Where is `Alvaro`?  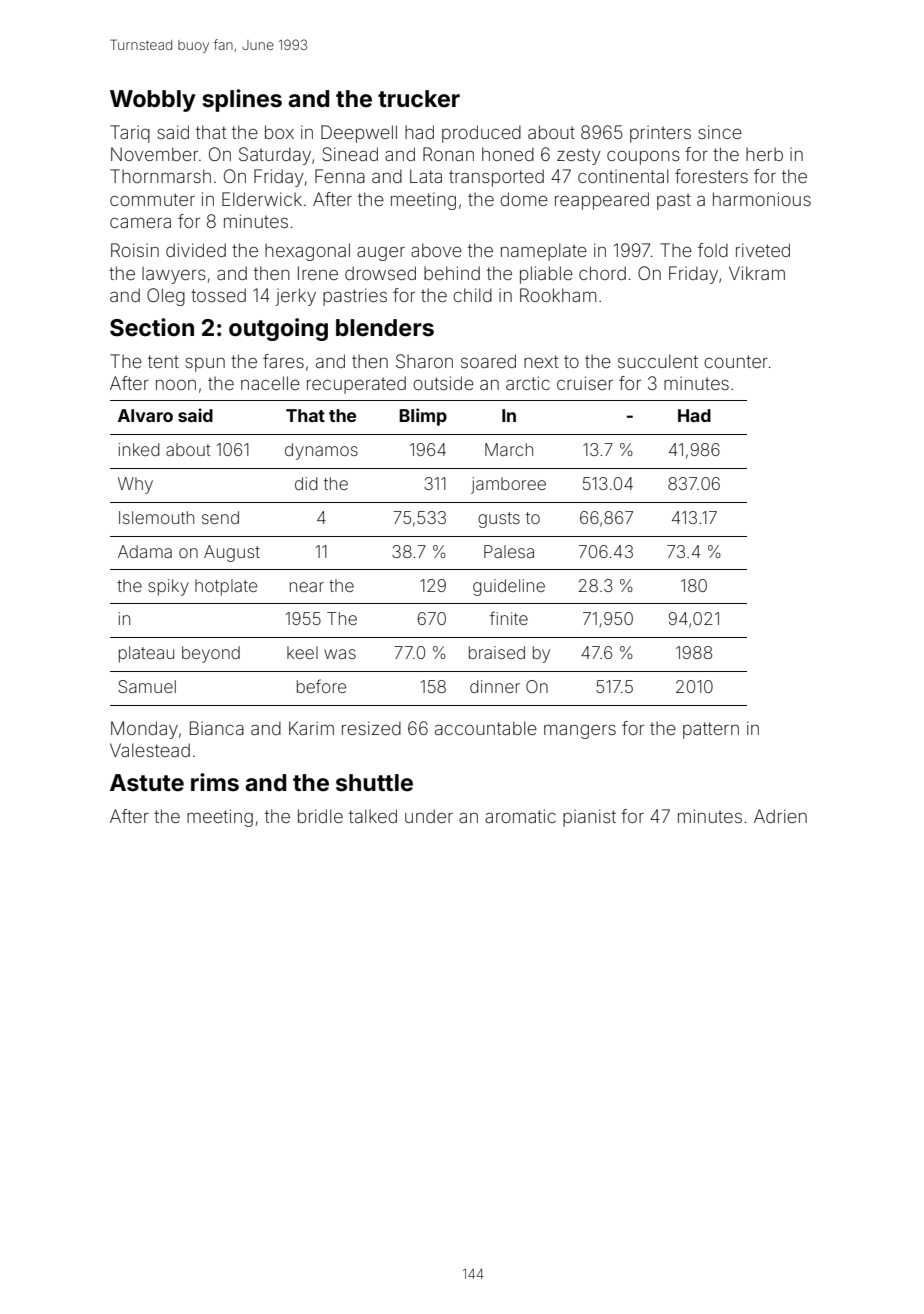
Alvaro is located at coordinates (145, 415).
